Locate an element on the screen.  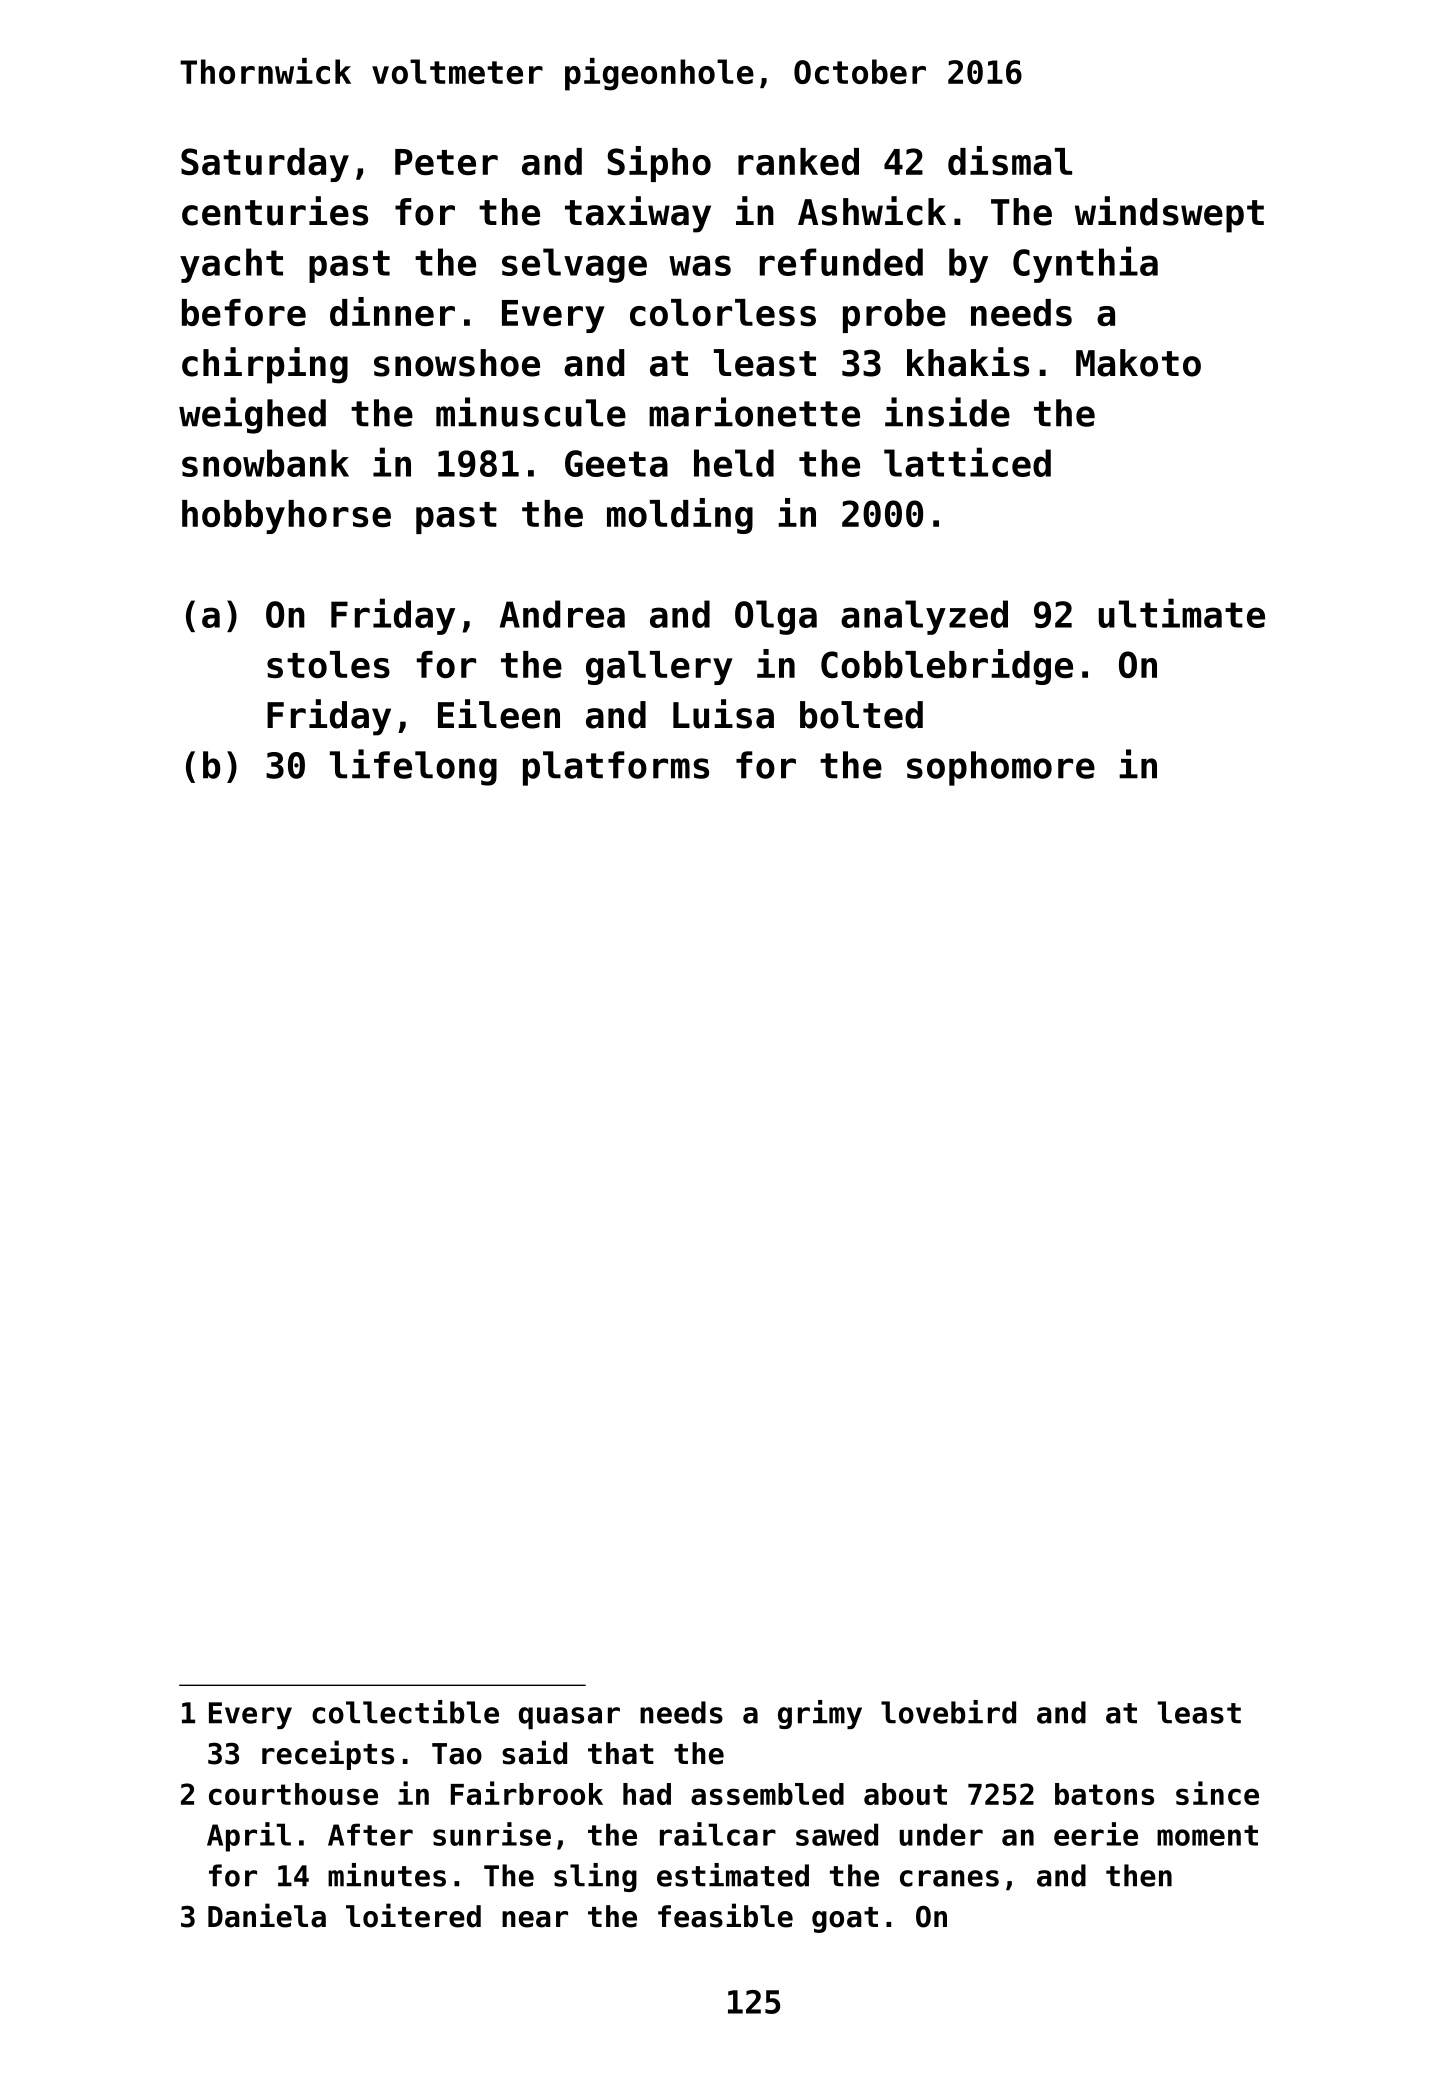
since is located at coordinates (1217, 1793).
